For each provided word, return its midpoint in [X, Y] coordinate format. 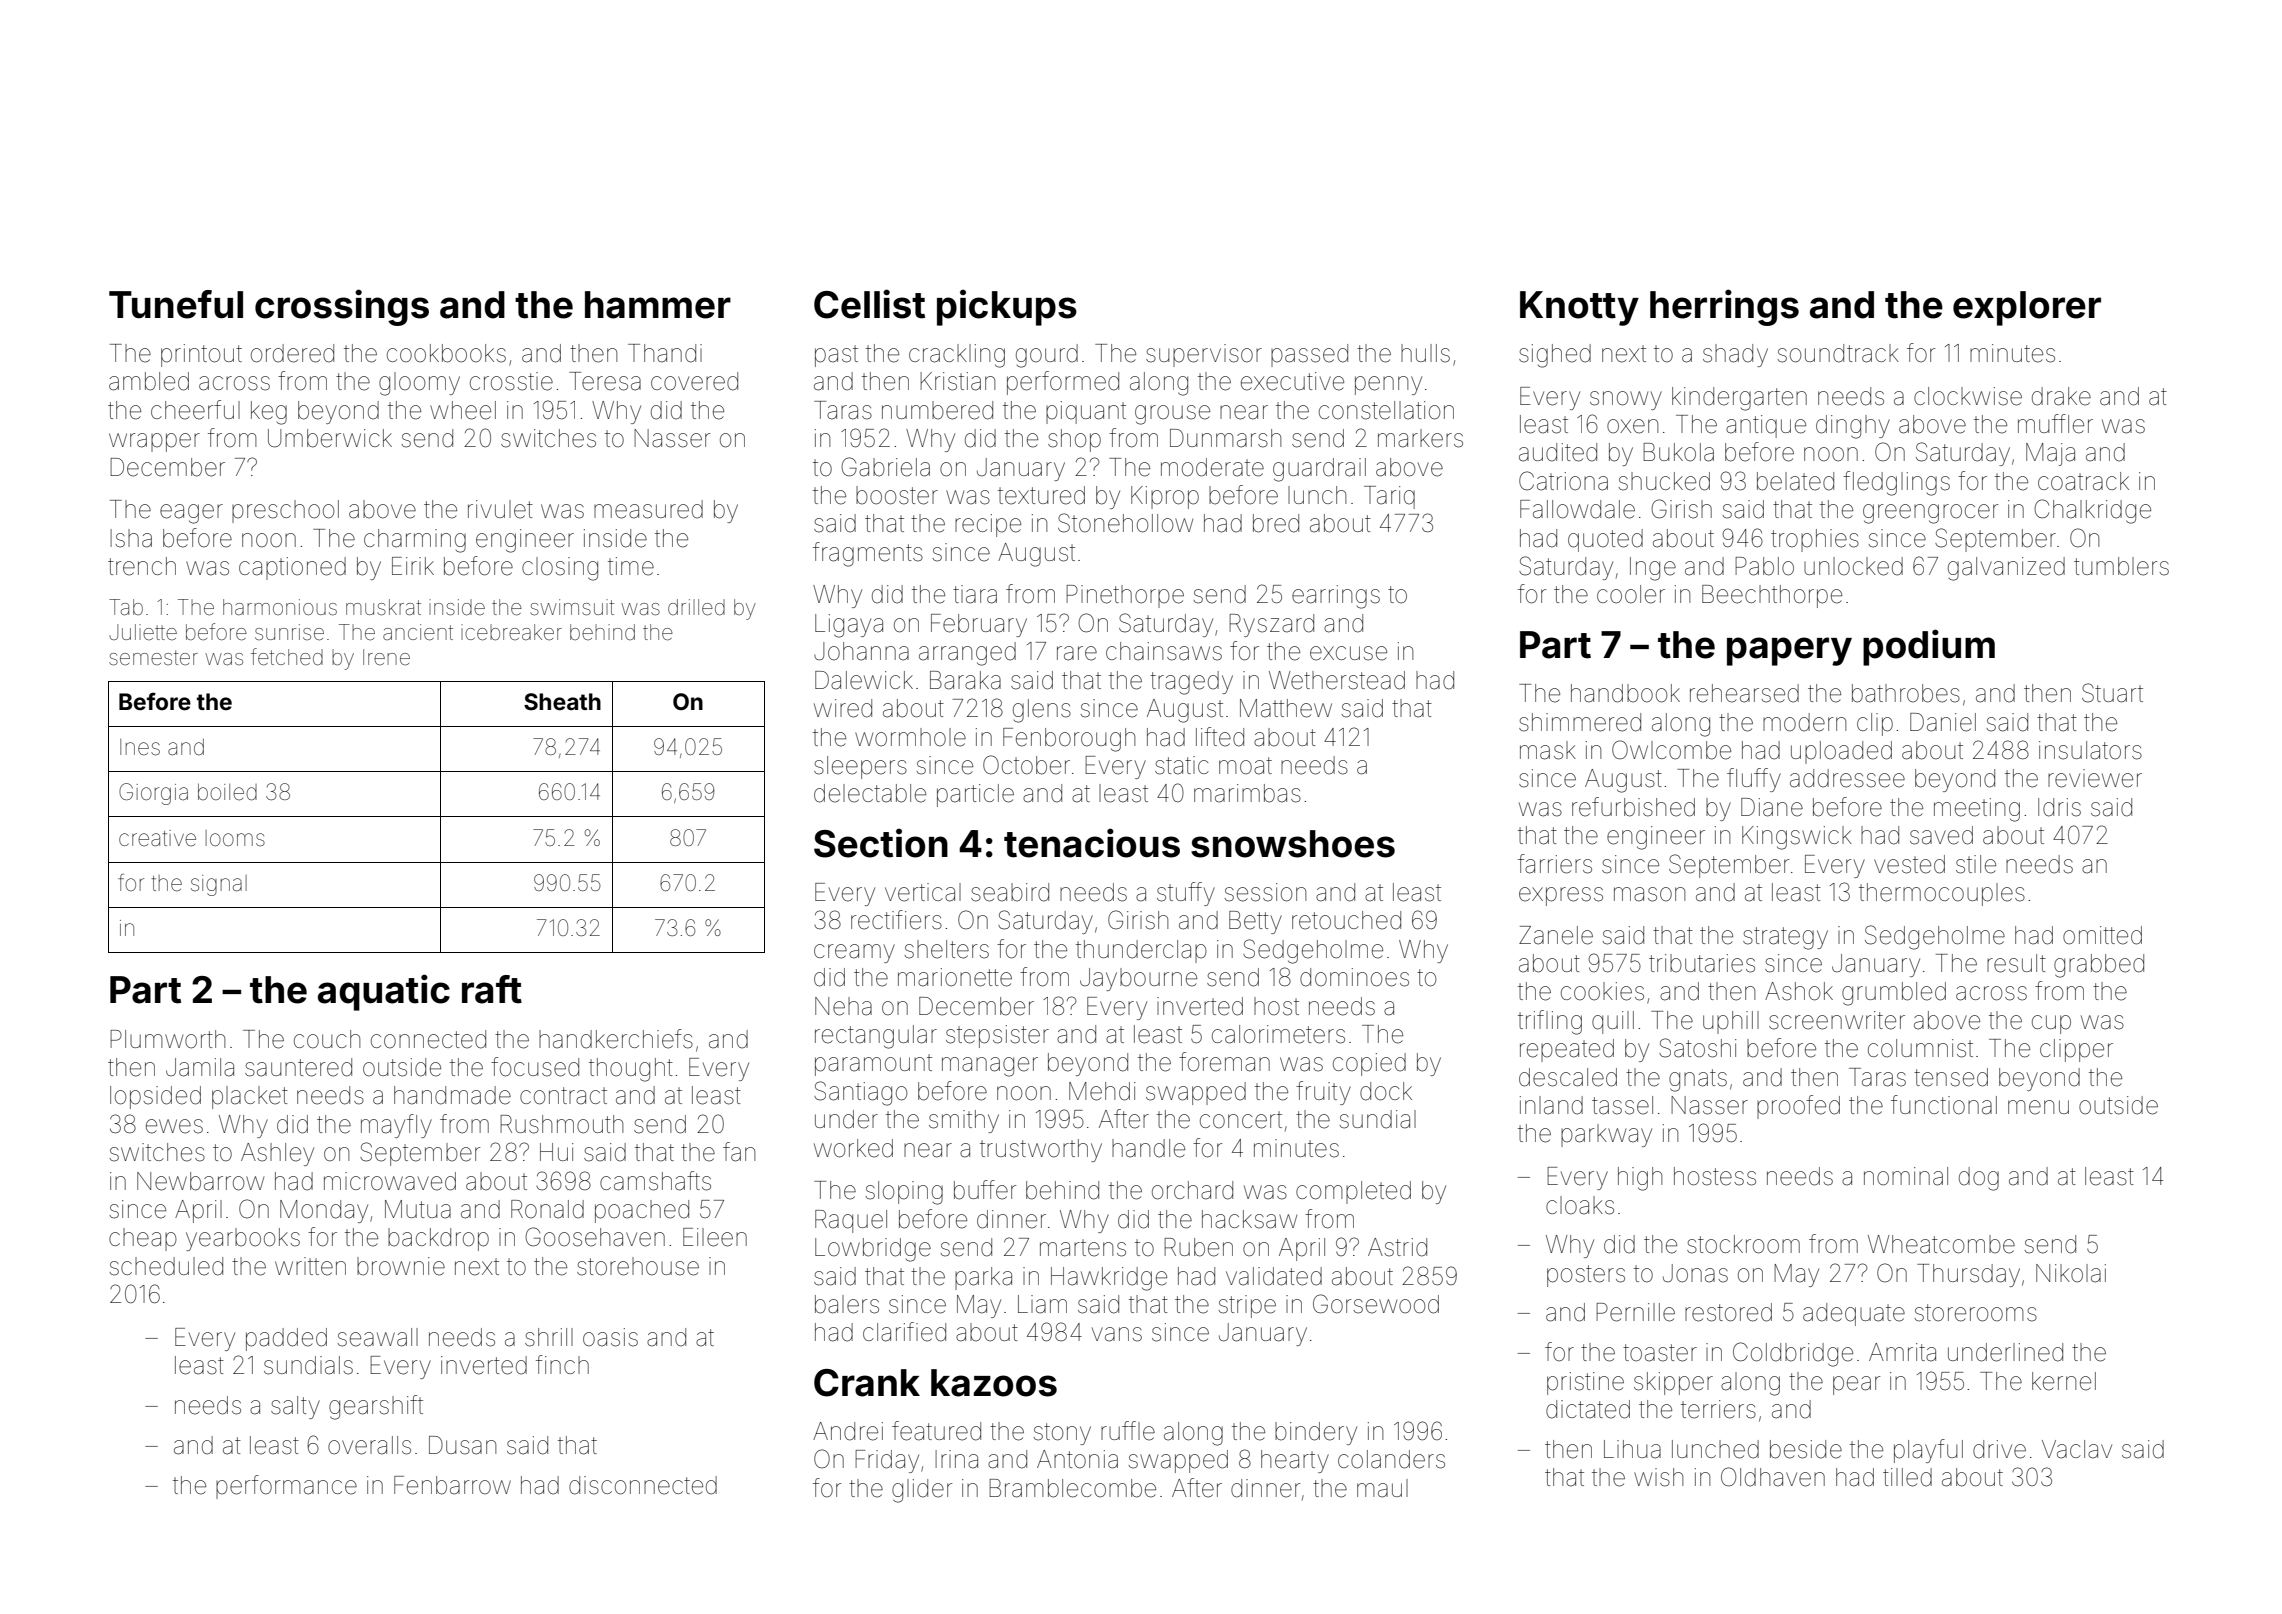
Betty [1255, 922]
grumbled [1894, 994]
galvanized [2006, 569]
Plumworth [167, 1039]
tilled [1907, 1477]
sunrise [289, 632]
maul [1382, 1488]
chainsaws [1164, 651]
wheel [463, 410]
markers [1420, 438]
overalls [369, 1445]
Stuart [2112, 693]
